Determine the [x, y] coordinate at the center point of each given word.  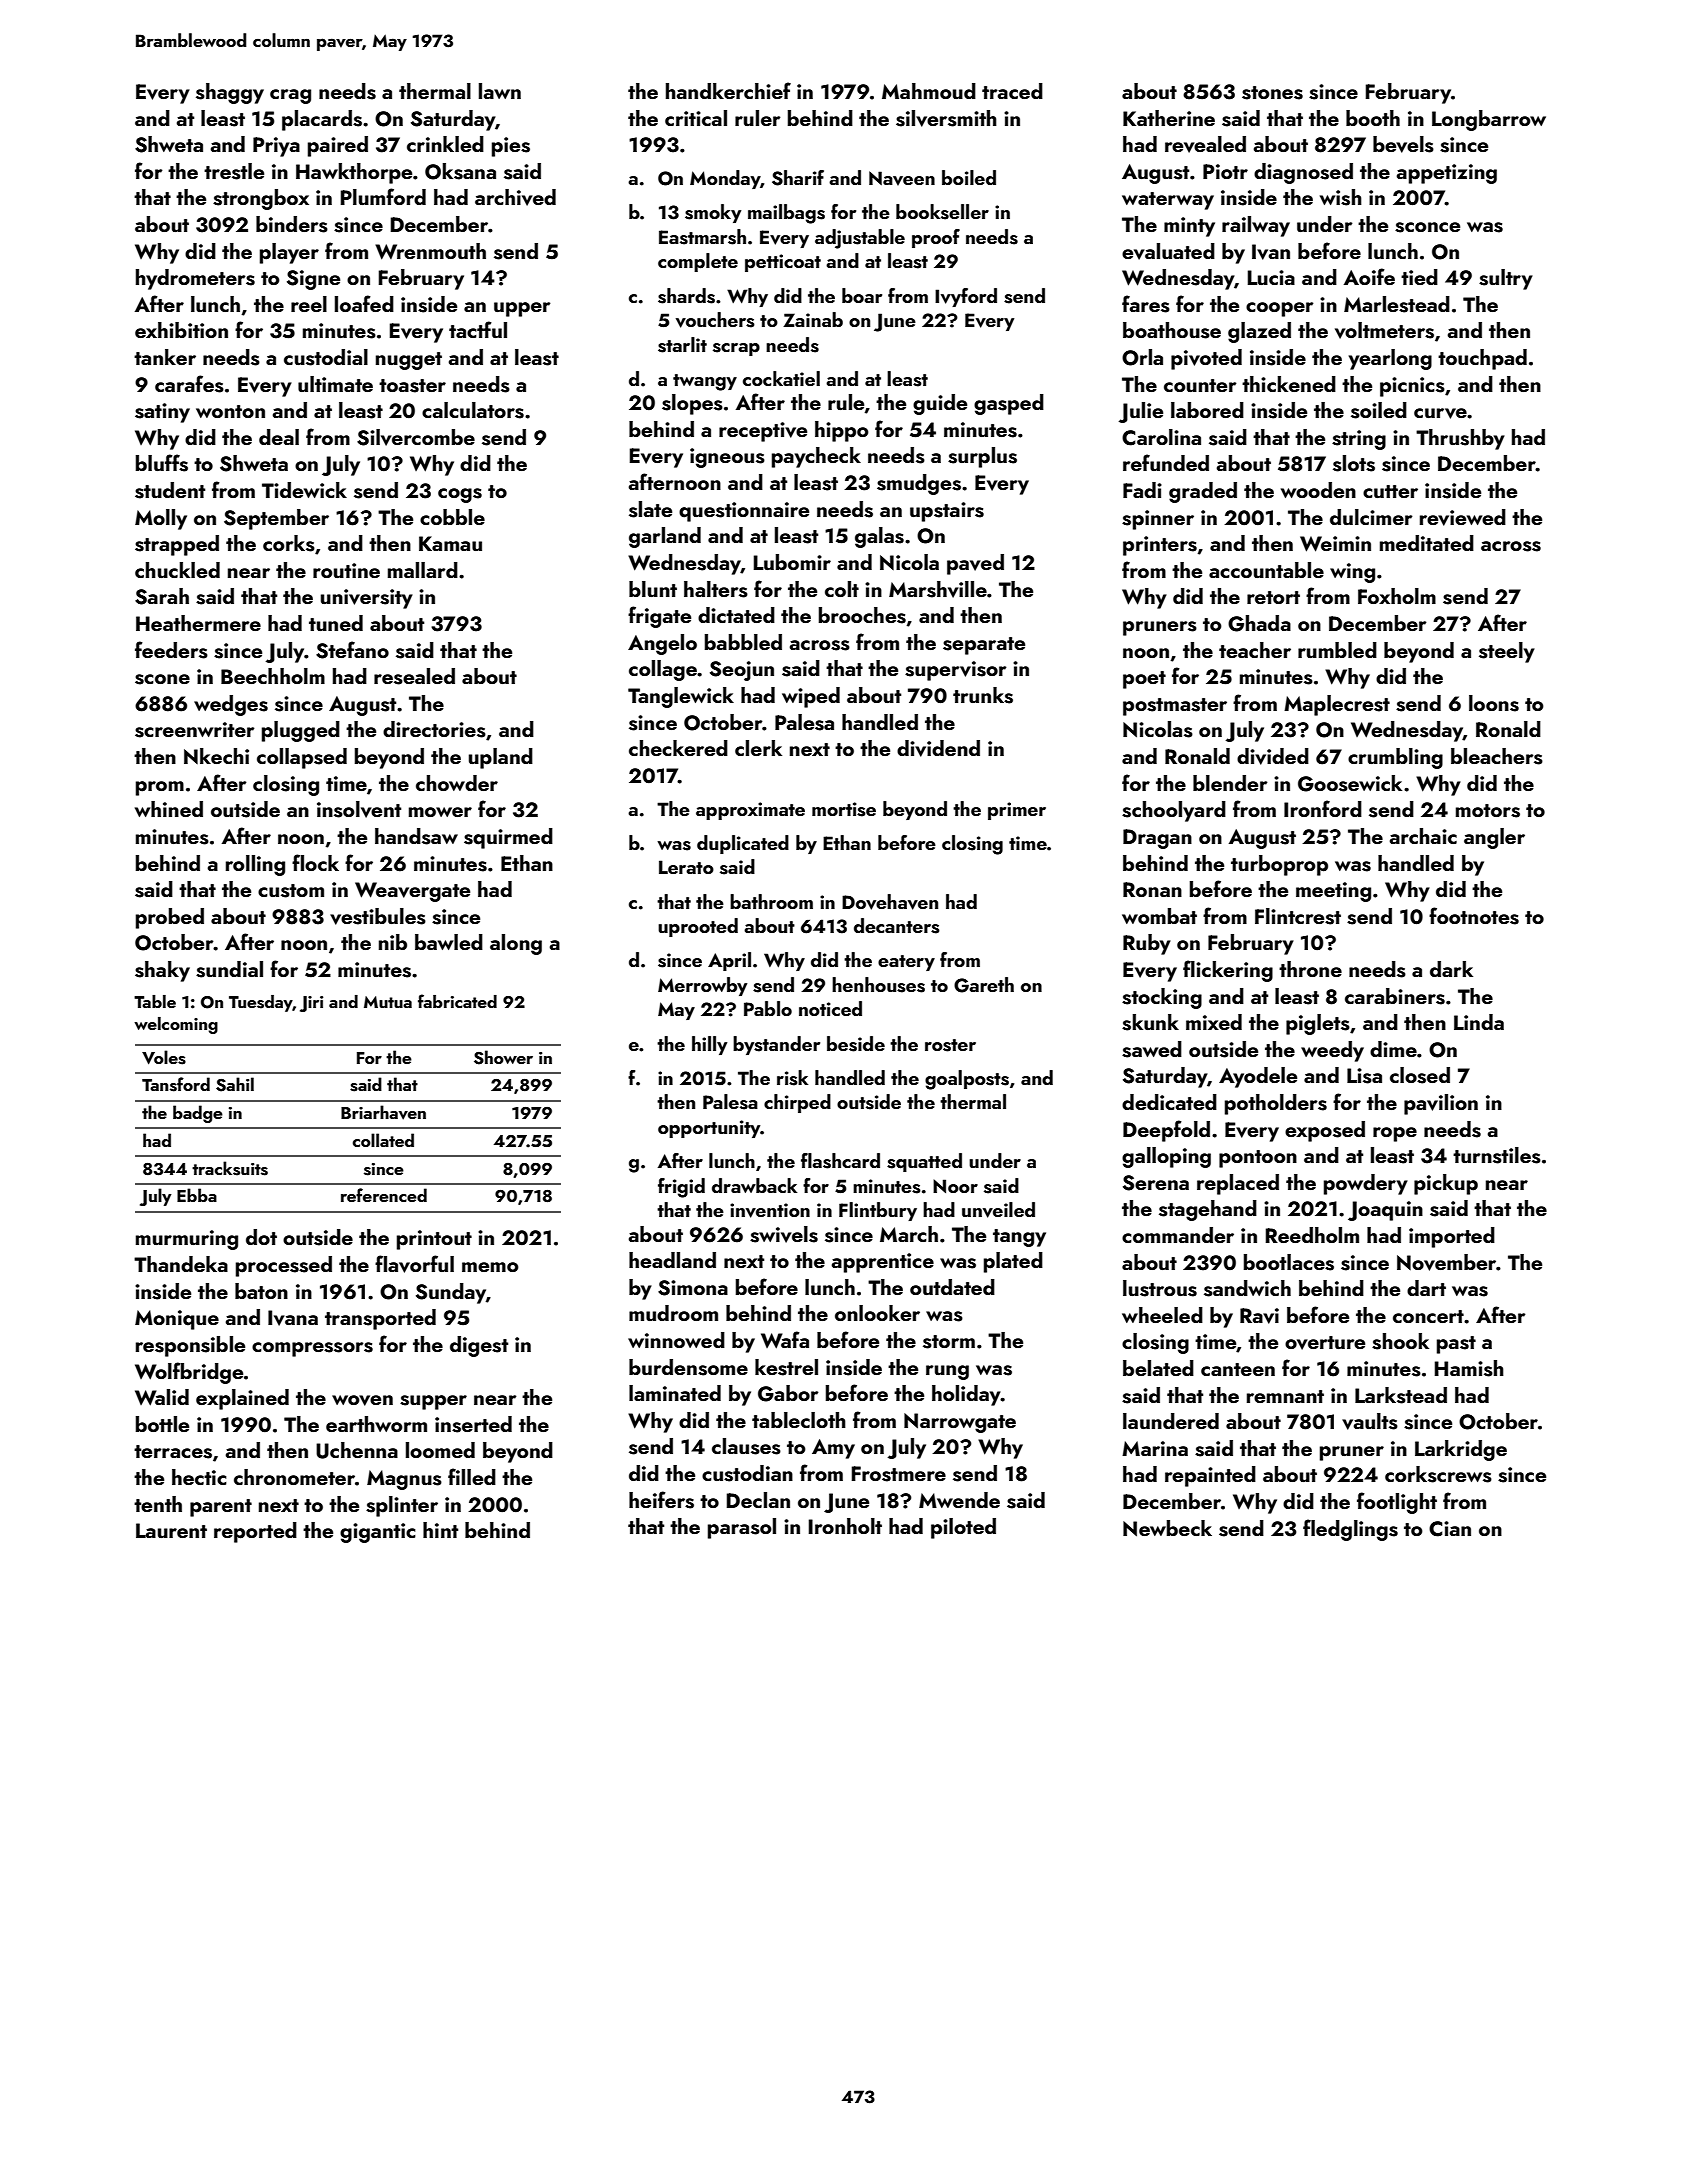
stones [1272, 93]
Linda [1479, 1022]
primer [1017, 811]
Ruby [1147, 944]
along [516, 944]
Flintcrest [1298, 916]
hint [440, 1530]
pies [511, 147]
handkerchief [728, 90]
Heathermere [198, 623]
